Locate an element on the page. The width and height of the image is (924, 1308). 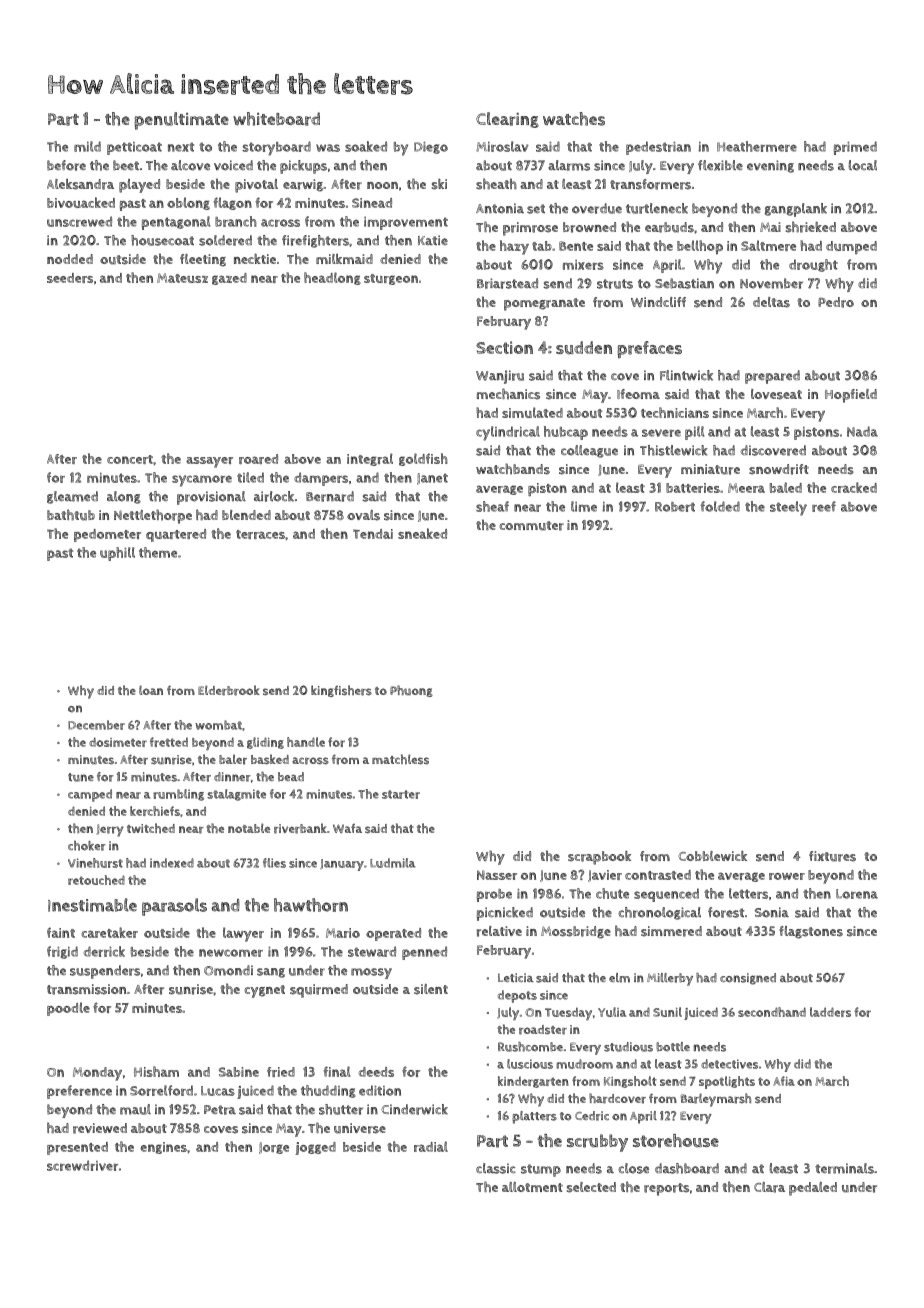
Clearing is located at coordinates (507, 120).
